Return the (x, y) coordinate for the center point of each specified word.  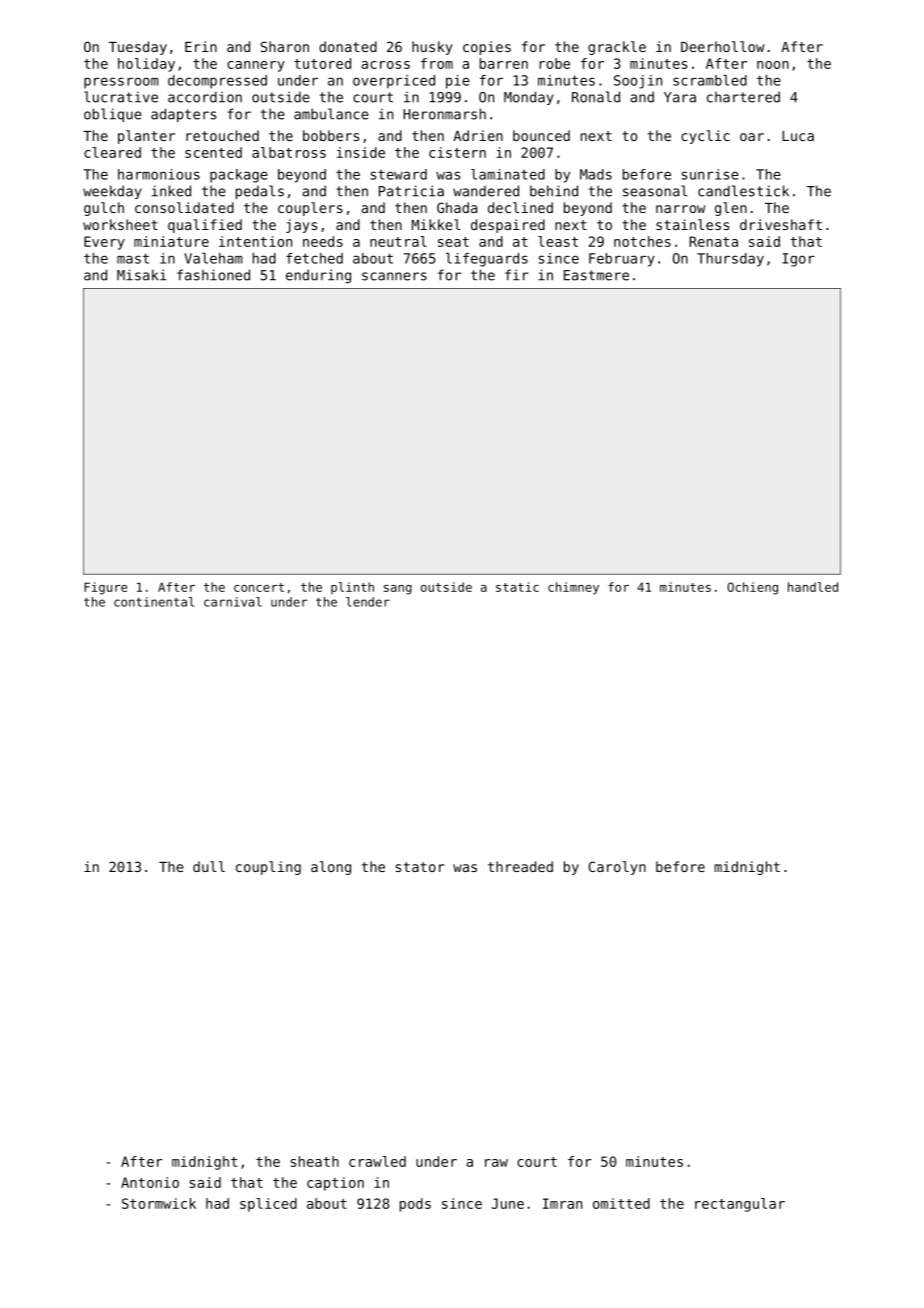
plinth (352, 588)
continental (154, 602)
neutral (398, 241)
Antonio (150, 1182)
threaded (520, 866)
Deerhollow (722, 46)
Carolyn (617, 868)
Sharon (284, 46)
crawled (377, 1161)
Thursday (730, 260)
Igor (798, 260)
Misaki (142, 275)
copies (487, 48)
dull (209, 866)
